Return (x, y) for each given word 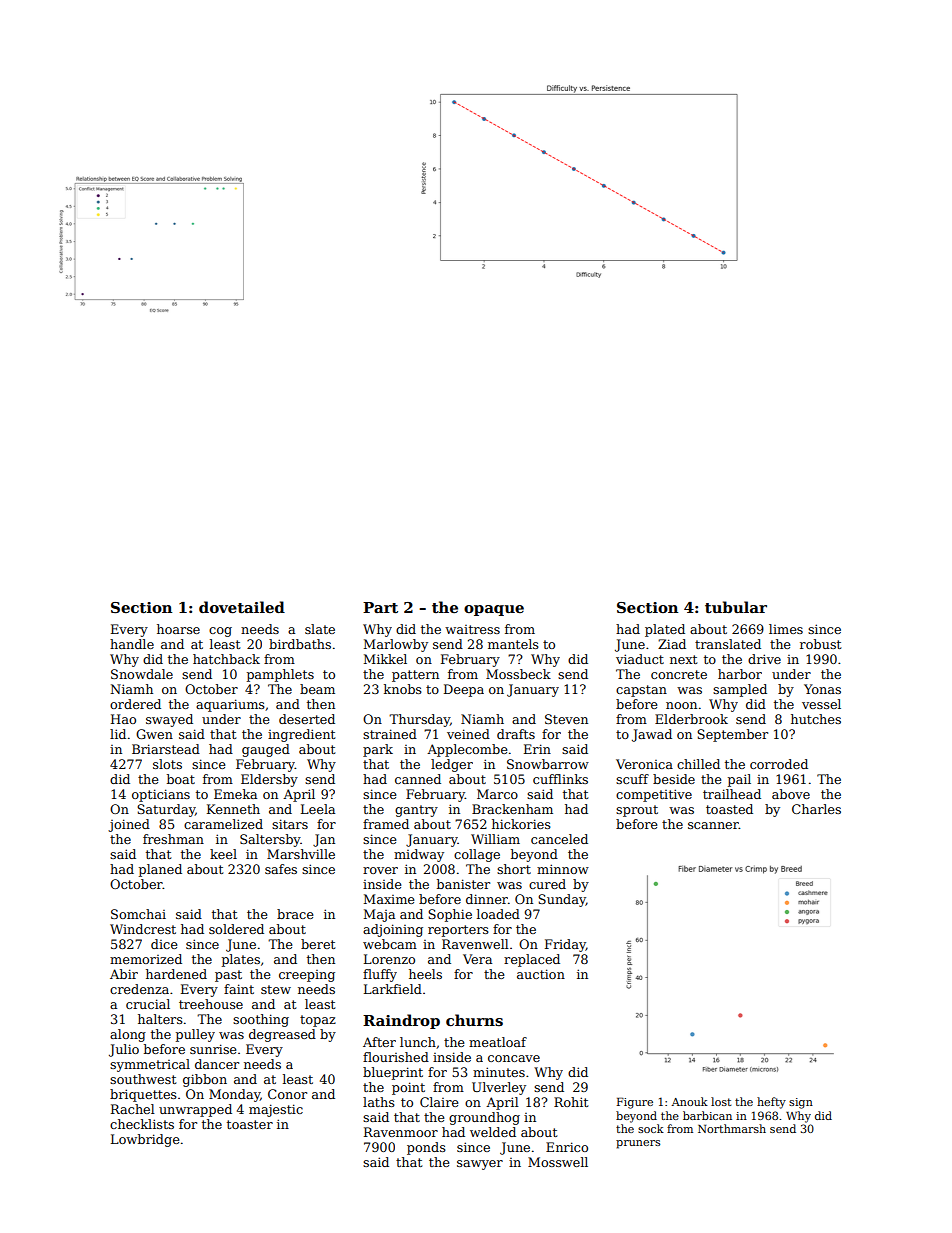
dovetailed (242, 607)
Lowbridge (145, 1140)
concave (514, 1058)
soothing (261, 1020)
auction (541, 974)
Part (380, 607)
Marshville (301, 854)
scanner (713, 825)
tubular (736, 607)
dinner (487, 899)
